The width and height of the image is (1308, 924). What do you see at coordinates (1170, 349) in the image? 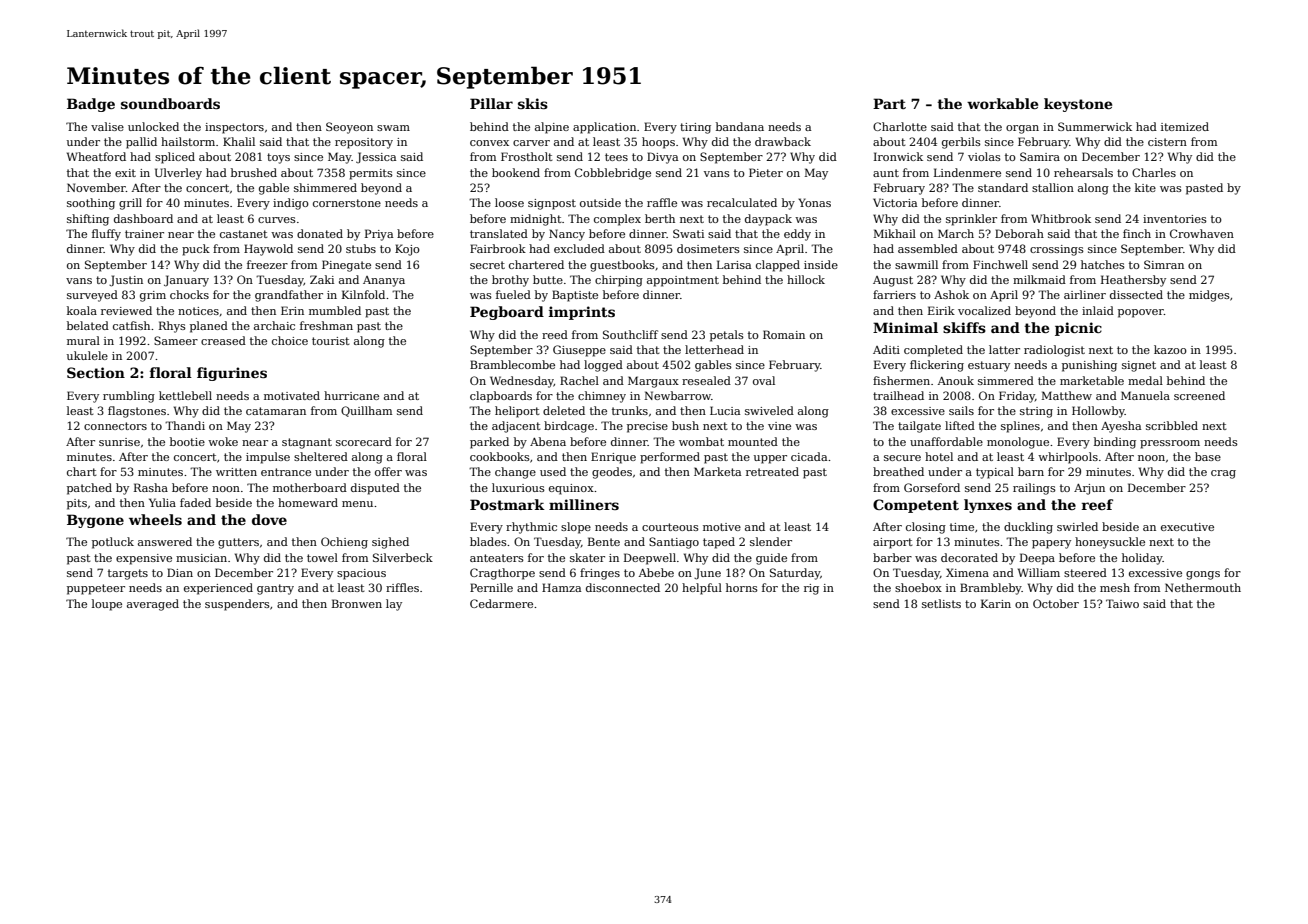
I see `kazoo` at bounding box center [1170, 349].
